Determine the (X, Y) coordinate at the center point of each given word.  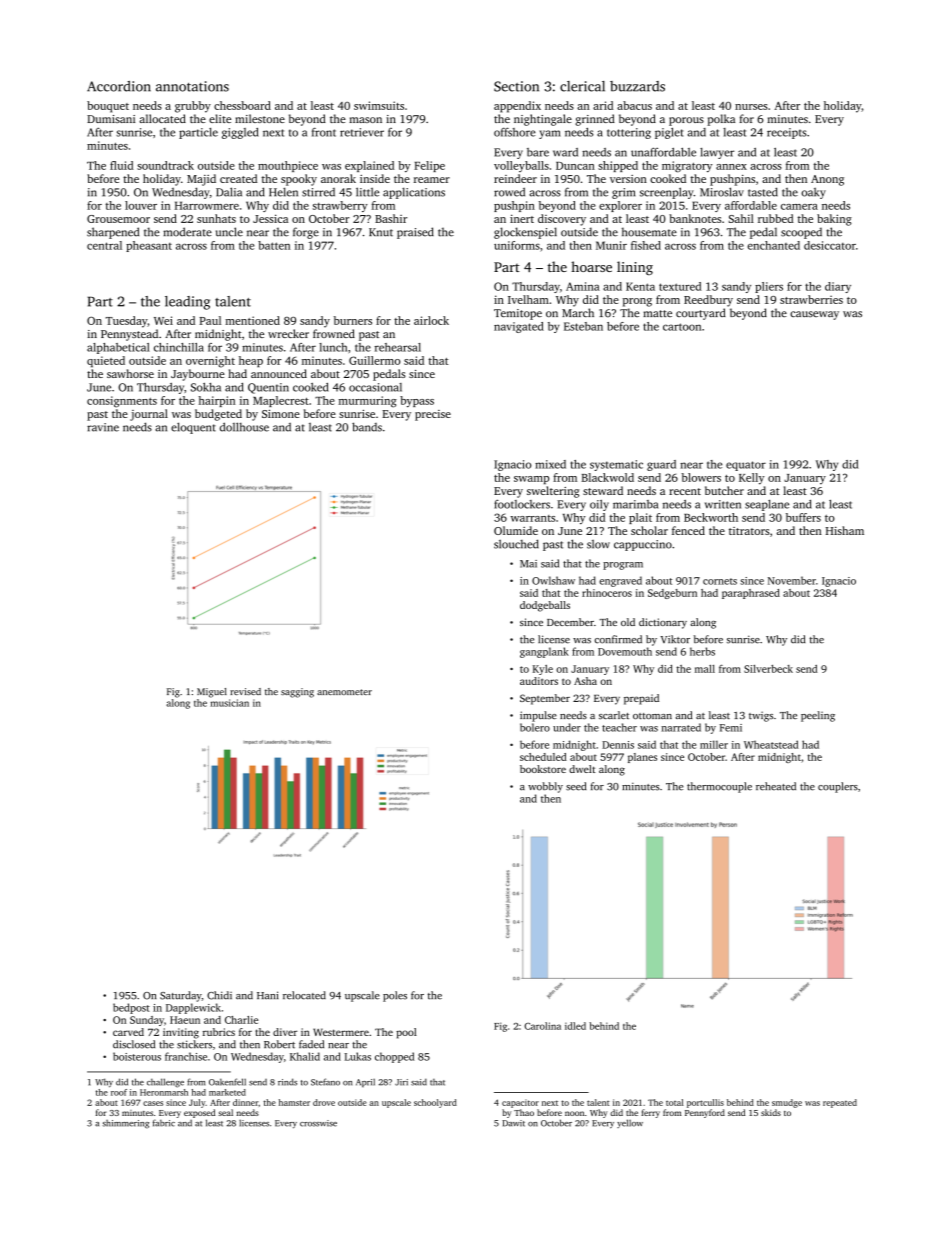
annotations (192, 86)
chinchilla (179, 347)
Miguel (212, 693)
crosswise (318, 1123)
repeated (840, 1103)
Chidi (219, 995)
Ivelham (528, 299)
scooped (801, 233)
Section (516, 86)
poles (395, 996)
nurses (751, 107)
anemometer (344, 692)
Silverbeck (768, 669)
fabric (164, 1123)
